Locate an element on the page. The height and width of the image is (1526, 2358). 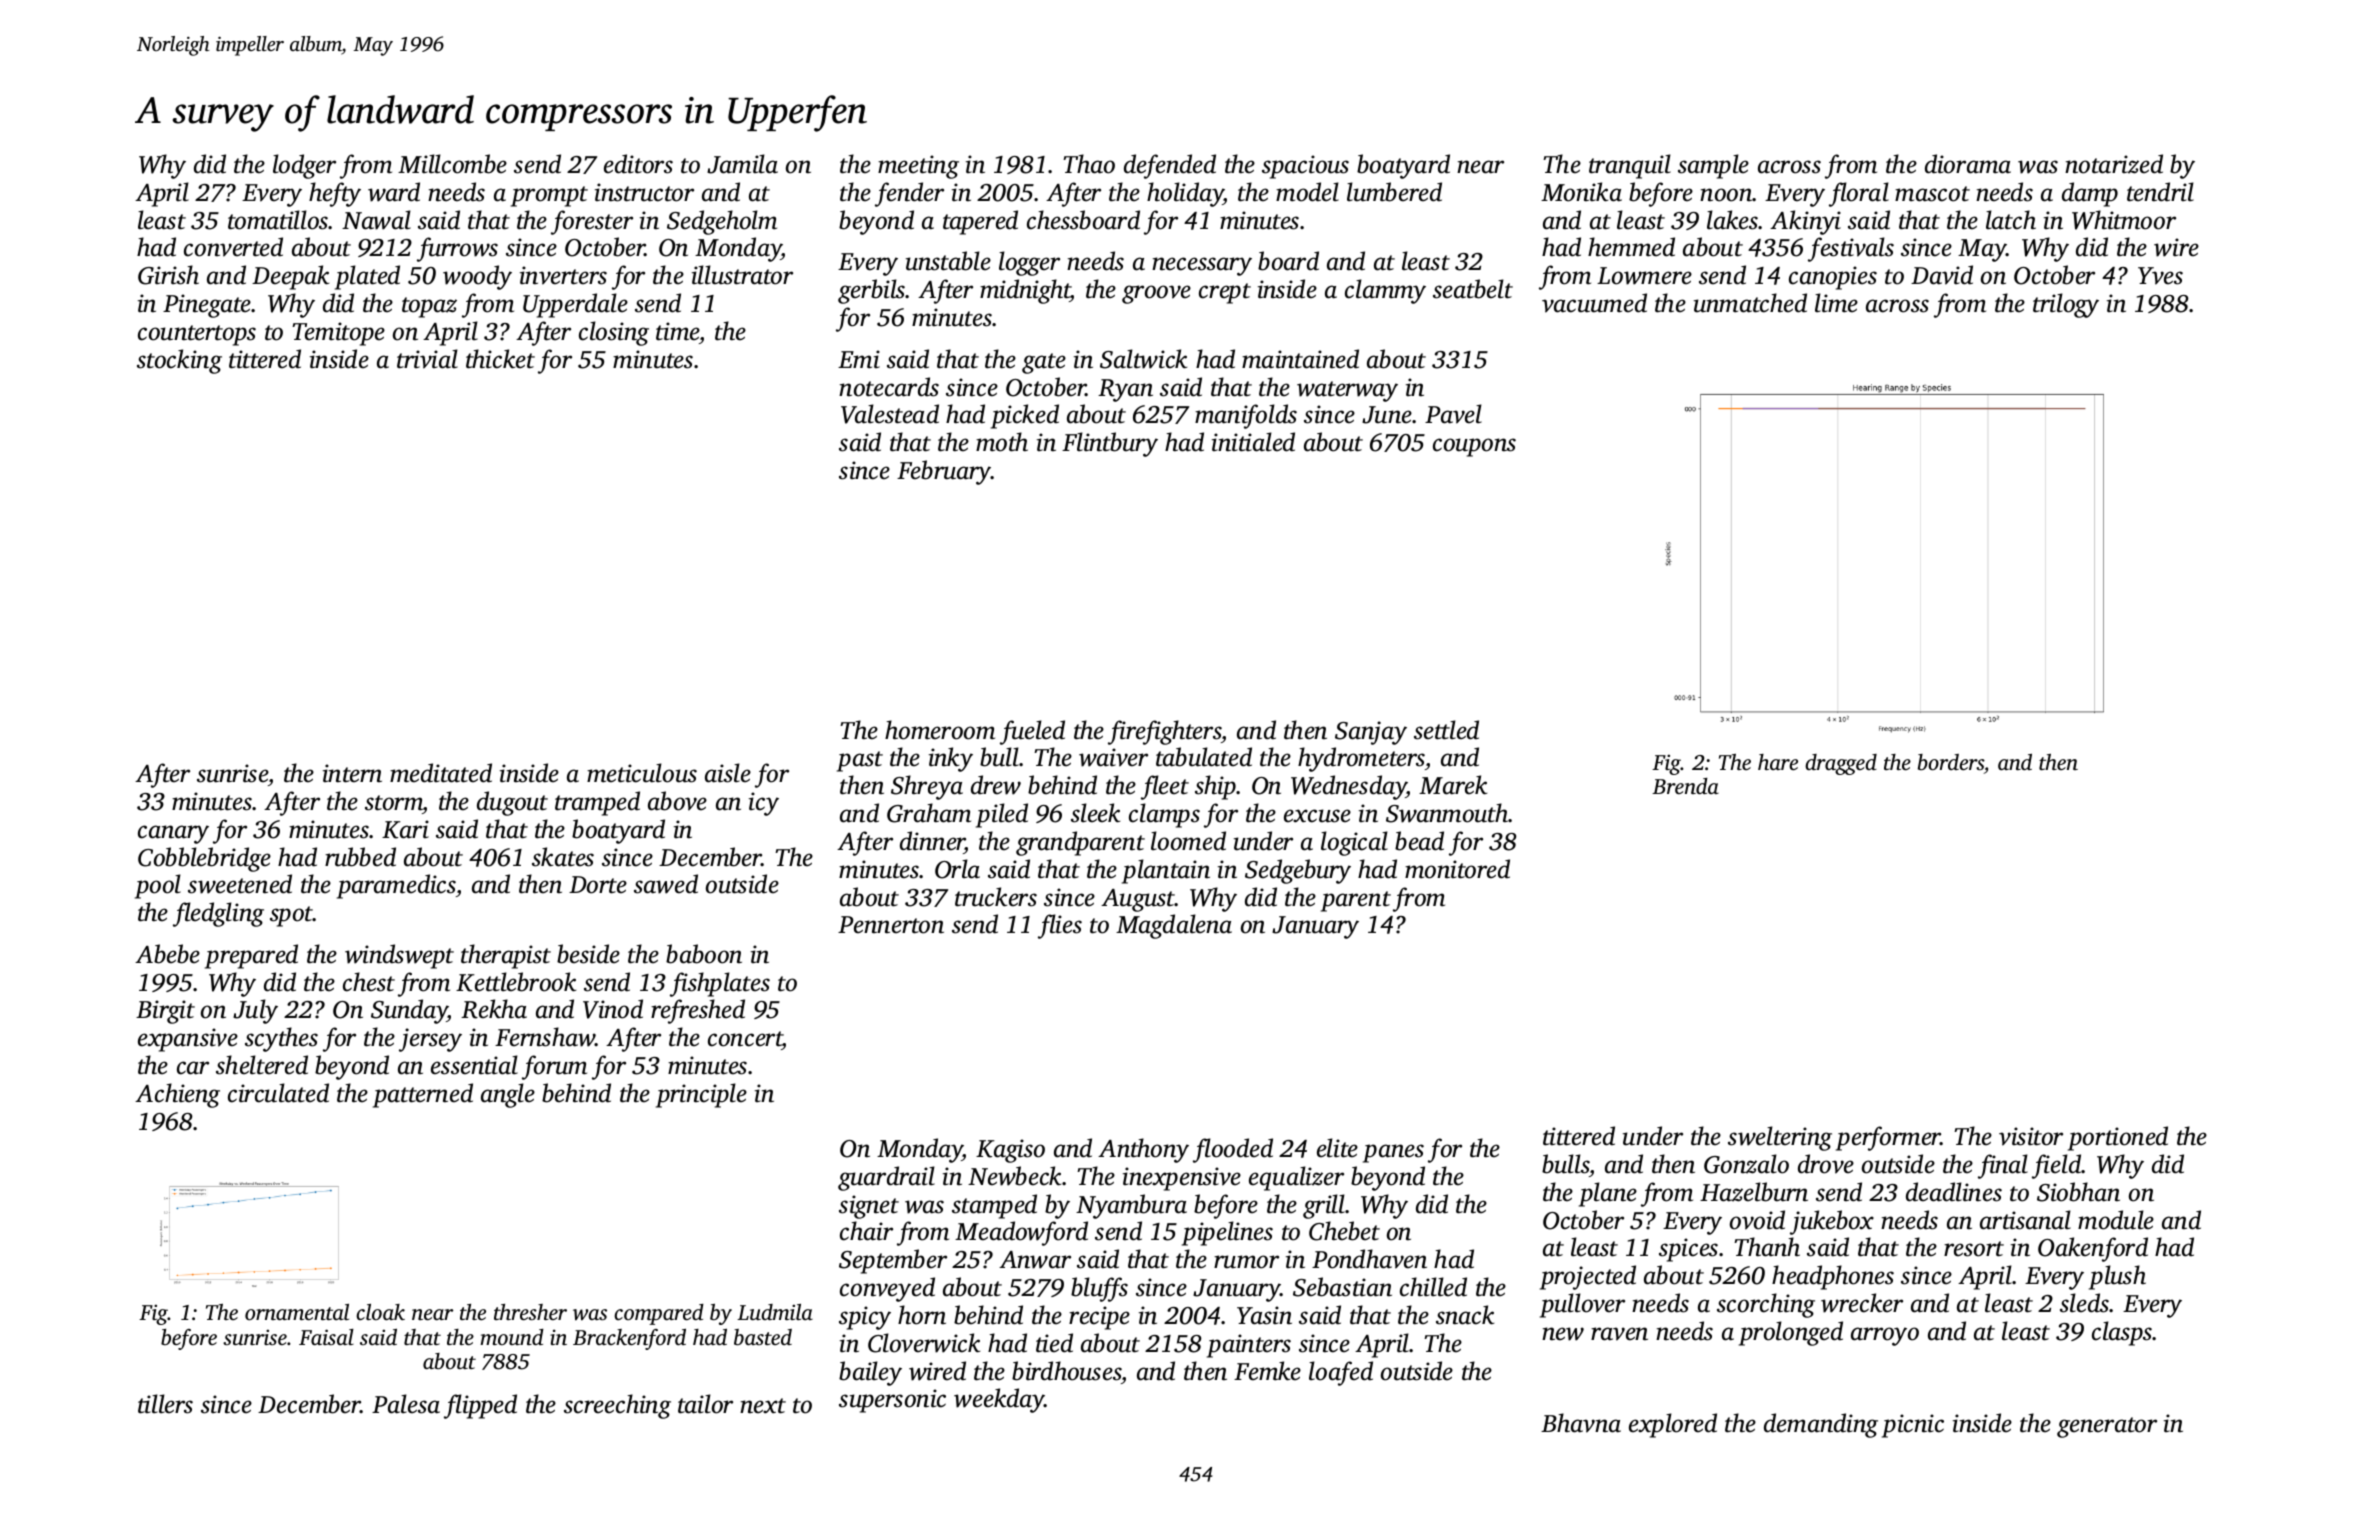
coupons is located at coordinates (1474, 447).
